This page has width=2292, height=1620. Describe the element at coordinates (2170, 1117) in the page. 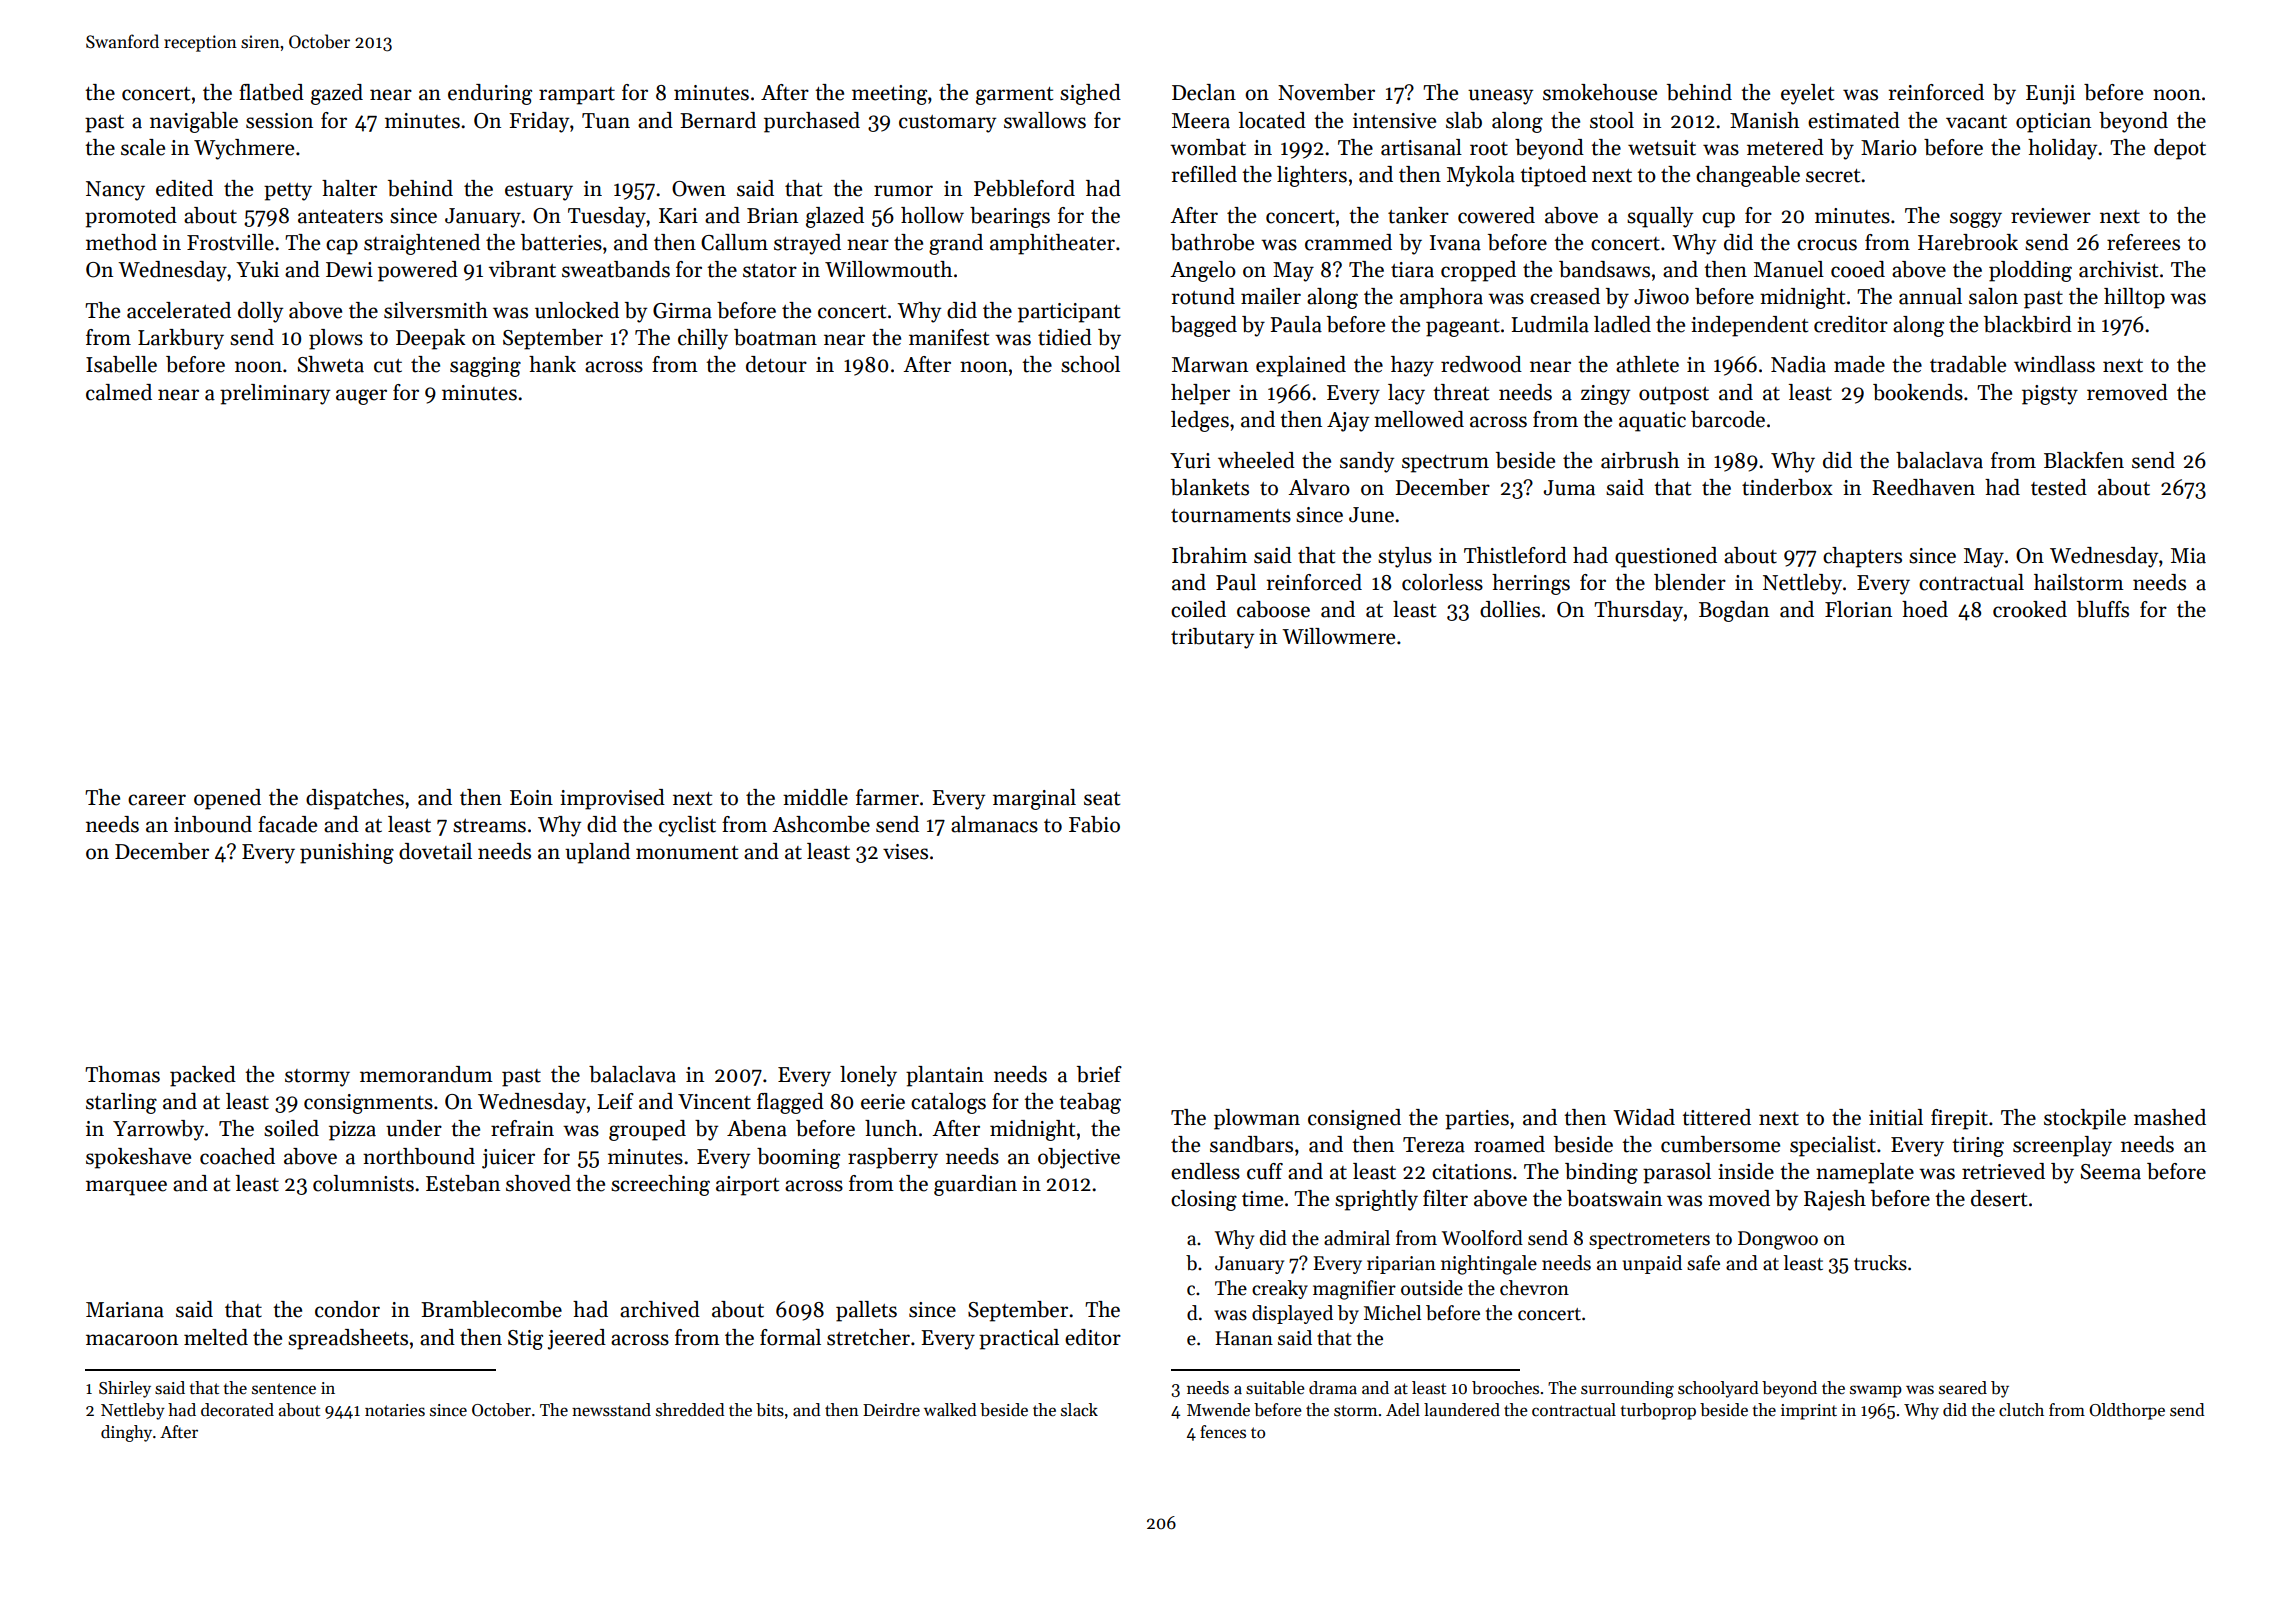

I see `mashed` at that location.
